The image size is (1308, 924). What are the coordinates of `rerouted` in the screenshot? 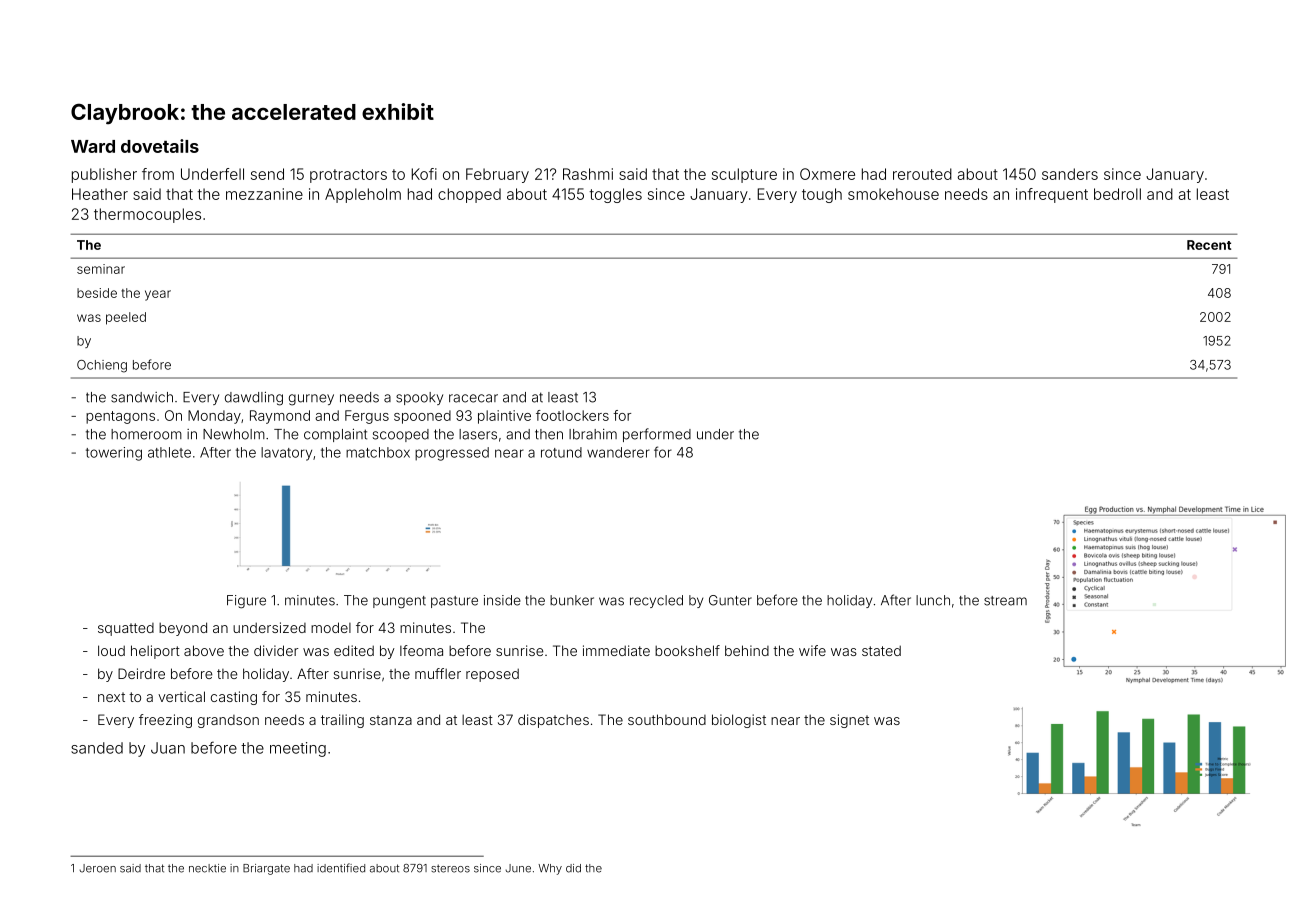 It's located at (922, 174).
